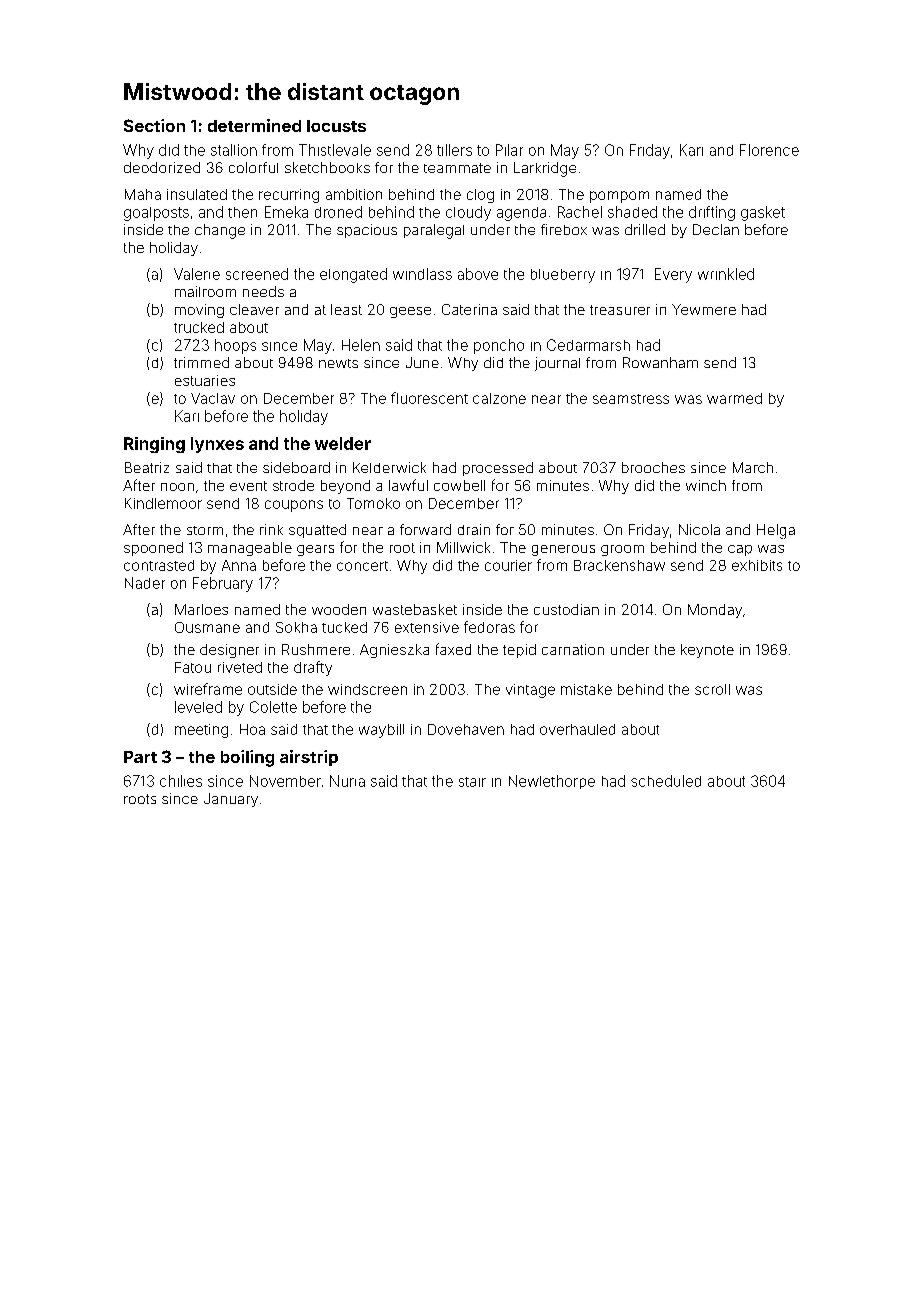 The image size is (924, 1308). I want to click on scheduled, so click(666, 781).
